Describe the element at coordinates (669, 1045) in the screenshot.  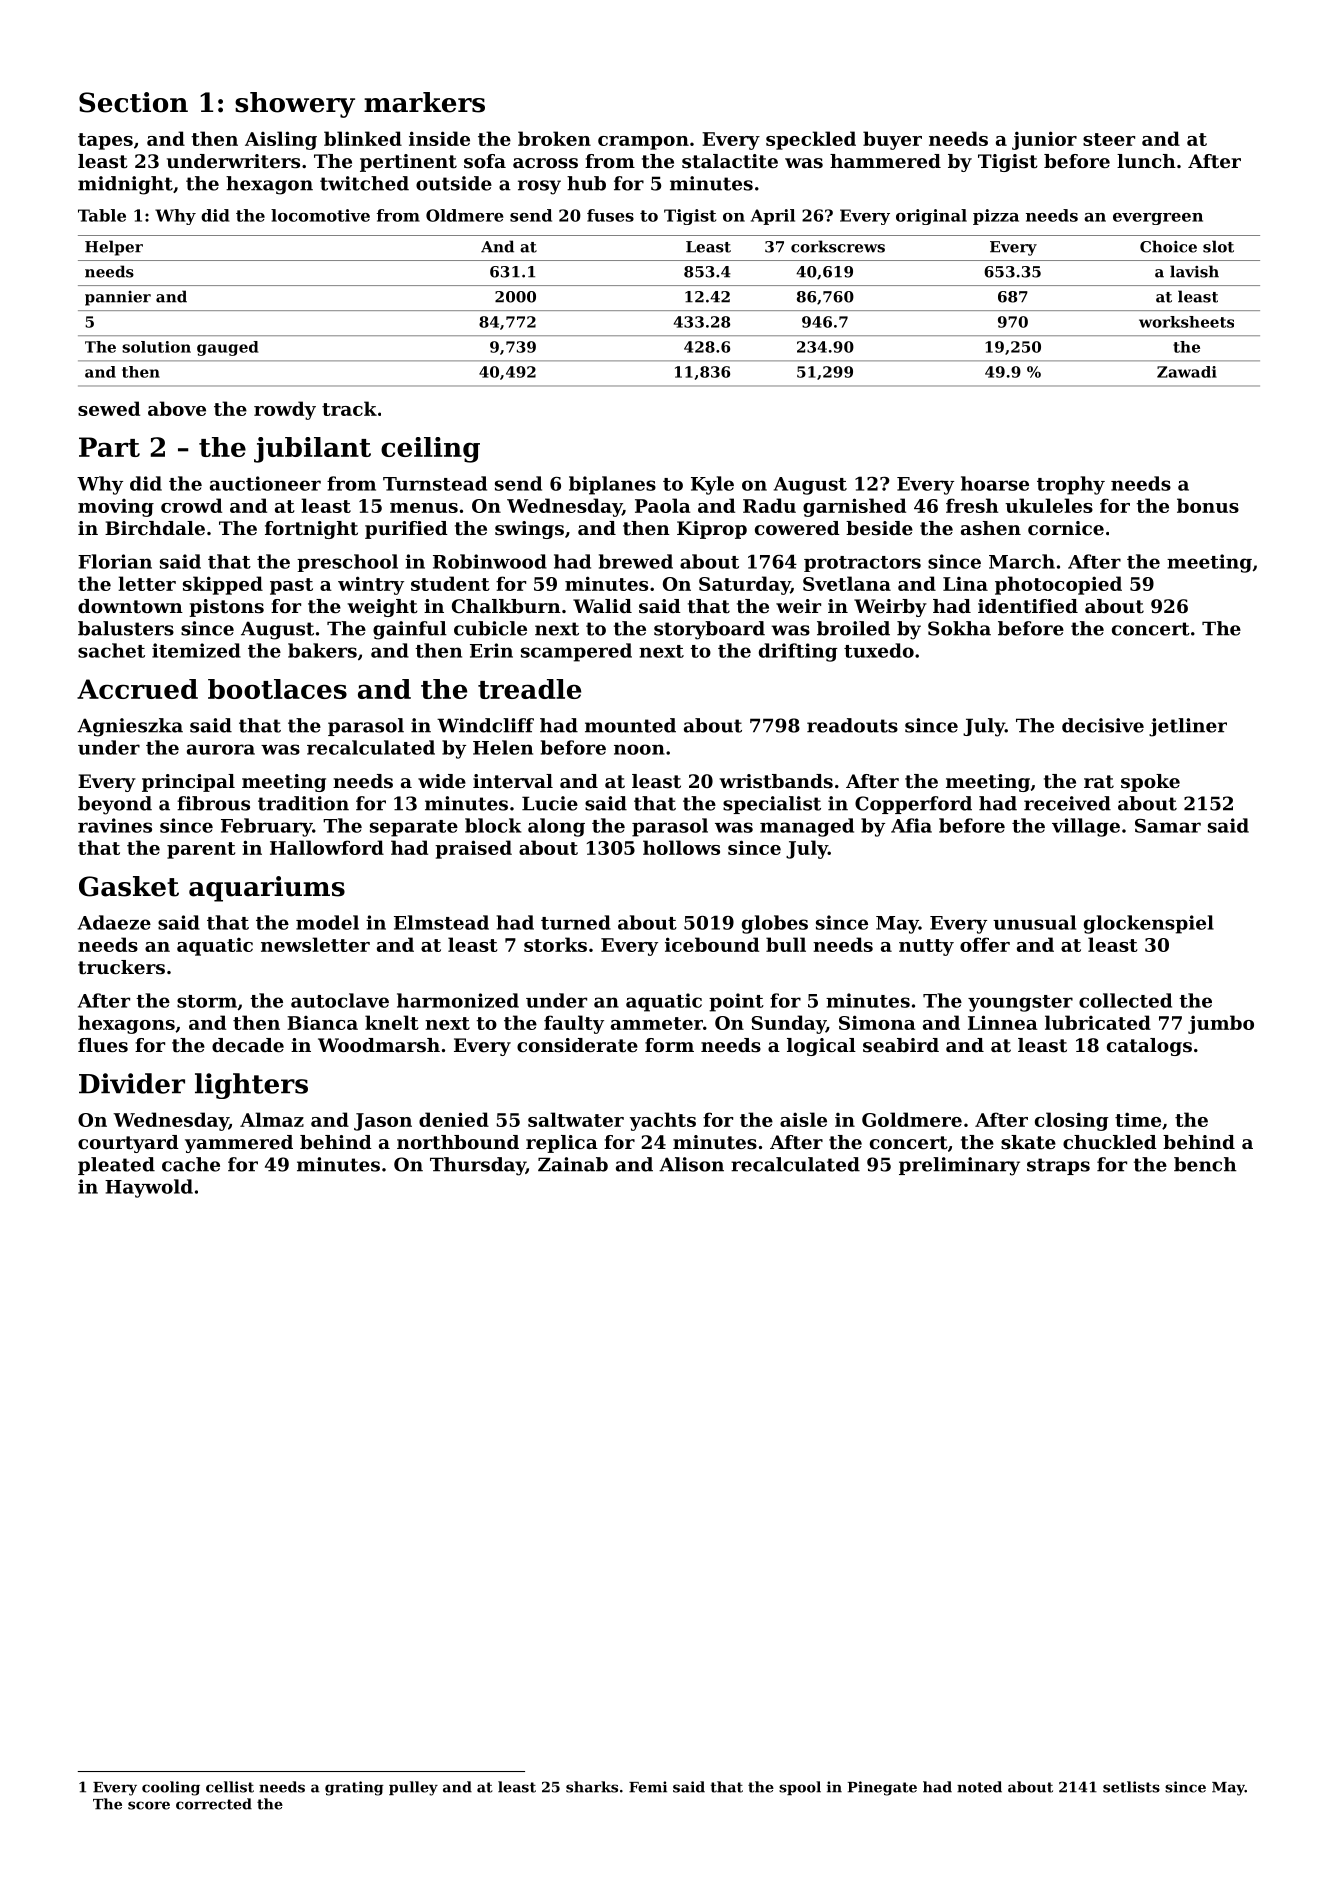
I see `form` at that location.
